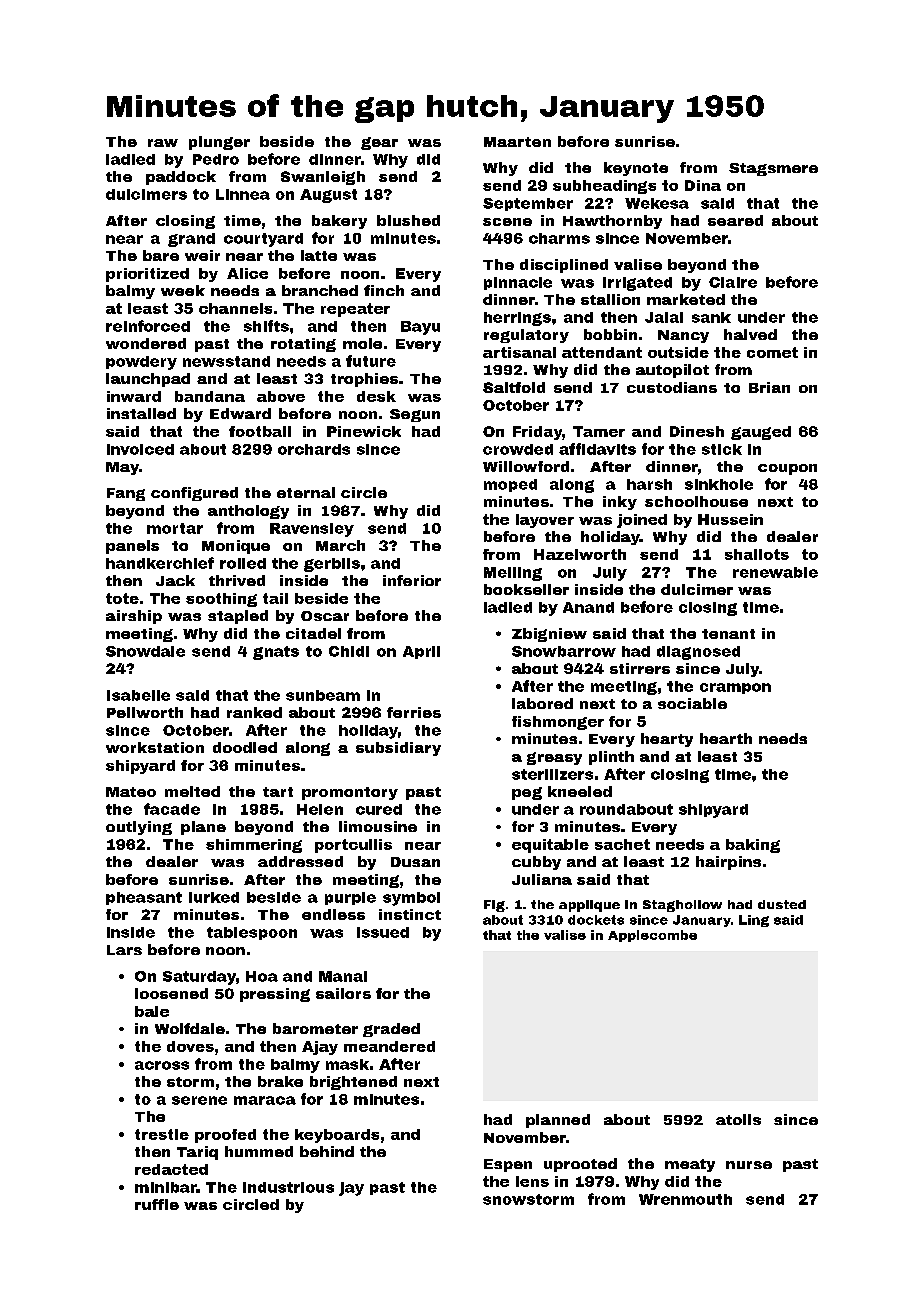 The image size is (924, 1308). What do you see at coordinates (412, 580) in the screenshot?
I see `inferior` at bounding box center [412, 580].
